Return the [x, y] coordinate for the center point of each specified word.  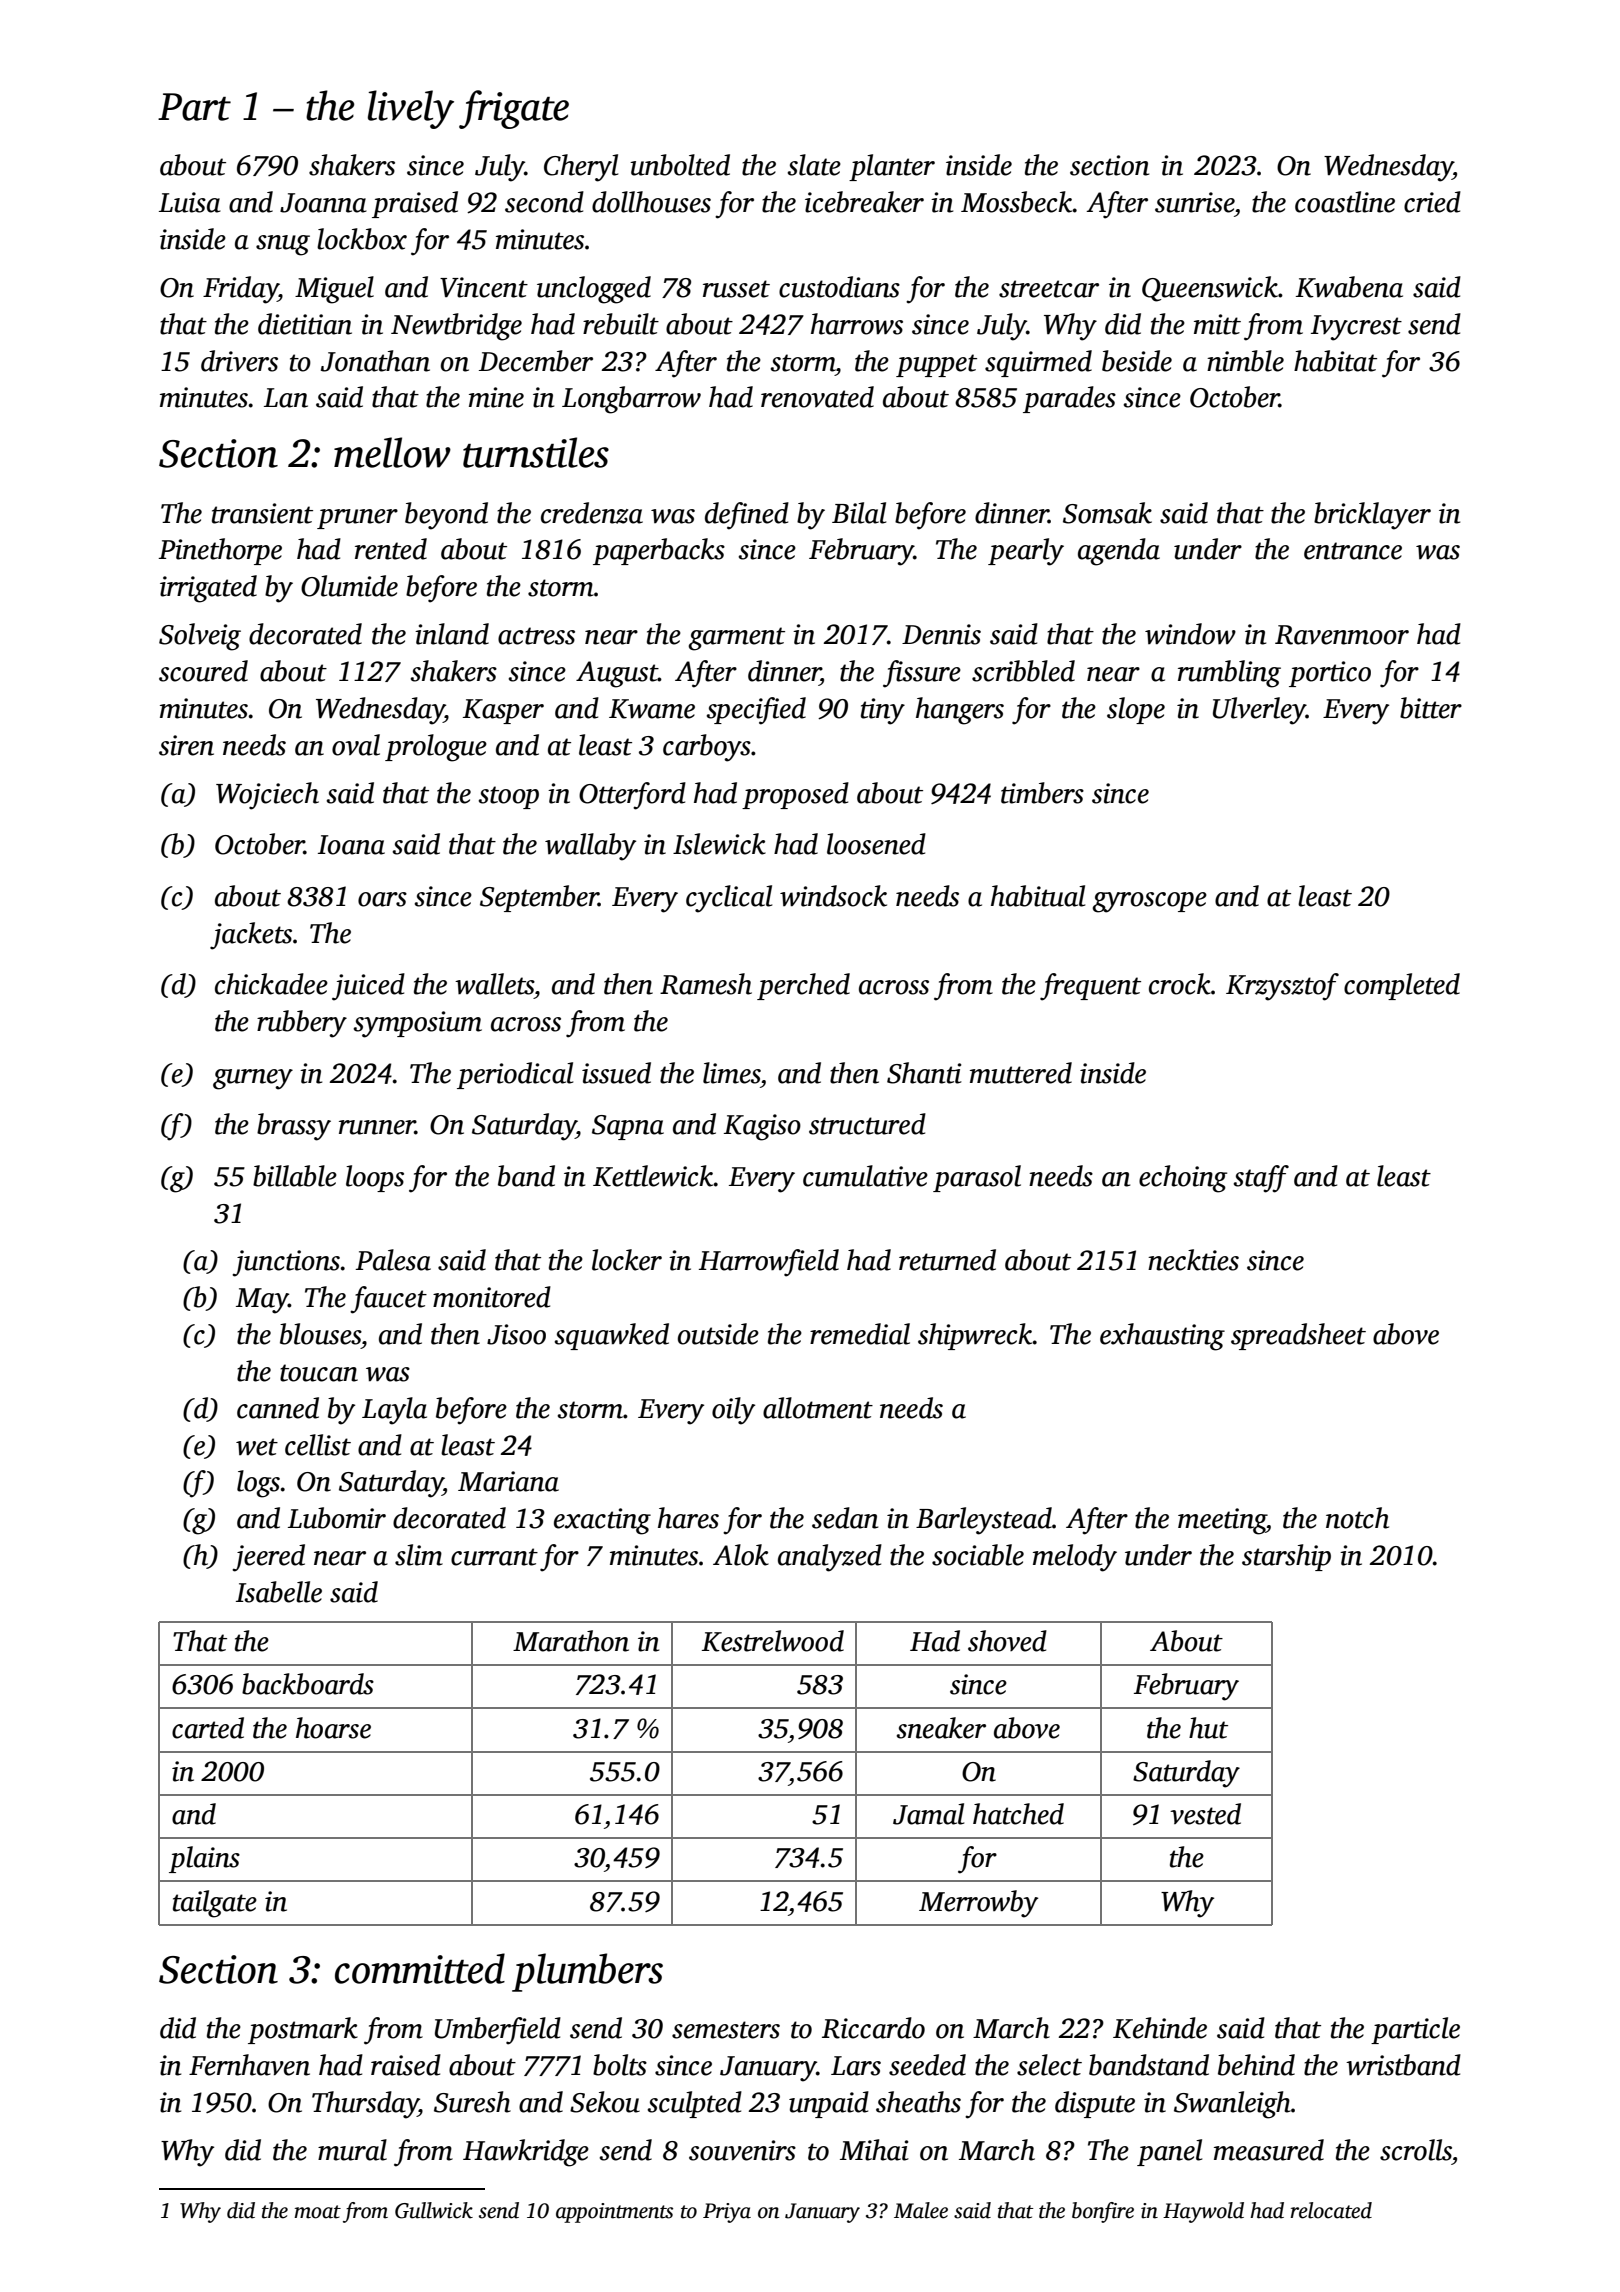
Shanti [924, 1073]
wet [257, 1447]
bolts [620, 2065]
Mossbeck [1017, 202]
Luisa [190, 202]
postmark [303, 2030]
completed [1402, 986]
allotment [818, 1408]
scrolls [1416, 2150]
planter [892, 167]
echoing [1183, 1179]
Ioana [351, 845]
